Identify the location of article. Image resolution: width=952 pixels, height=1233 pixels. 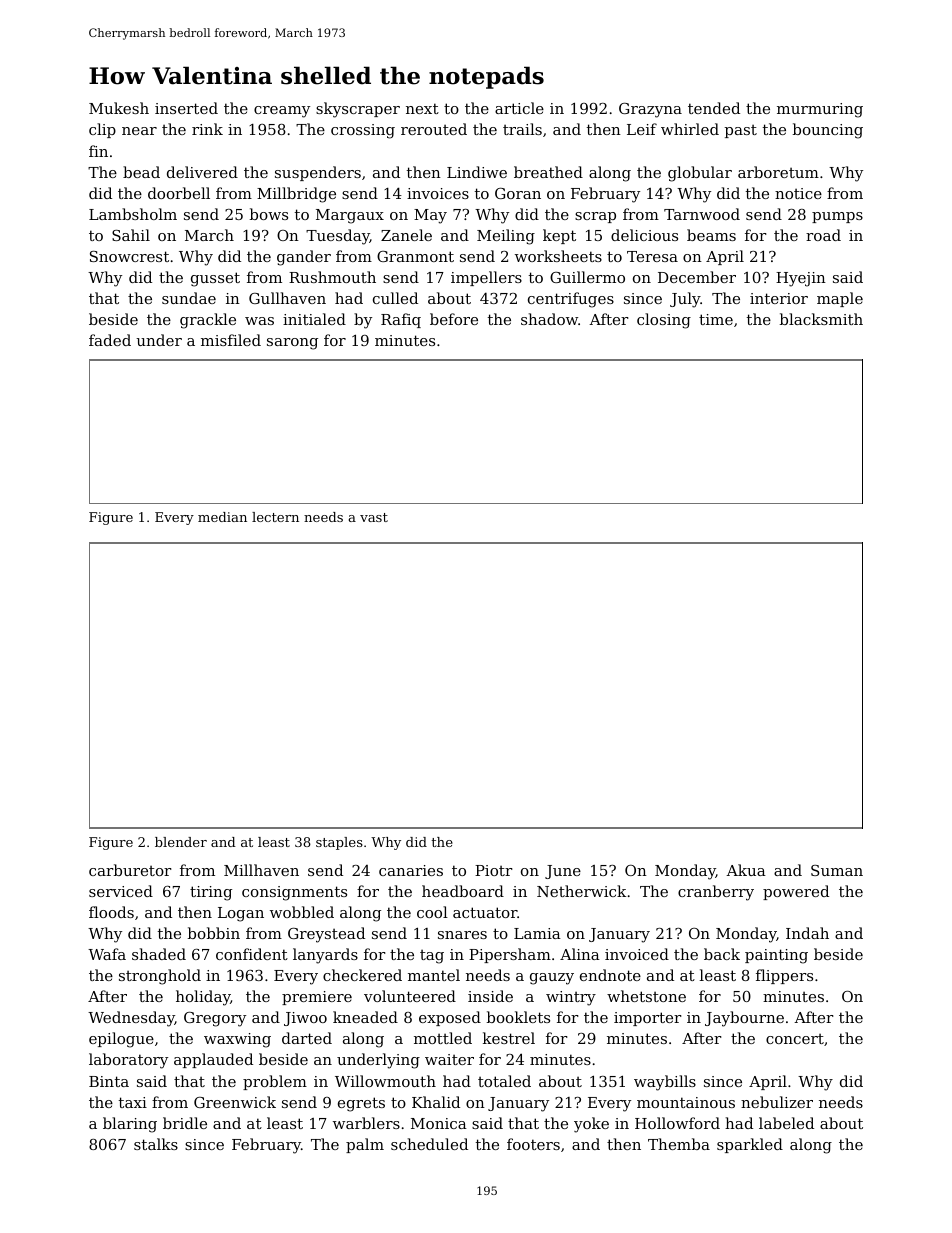
(519, 108).
